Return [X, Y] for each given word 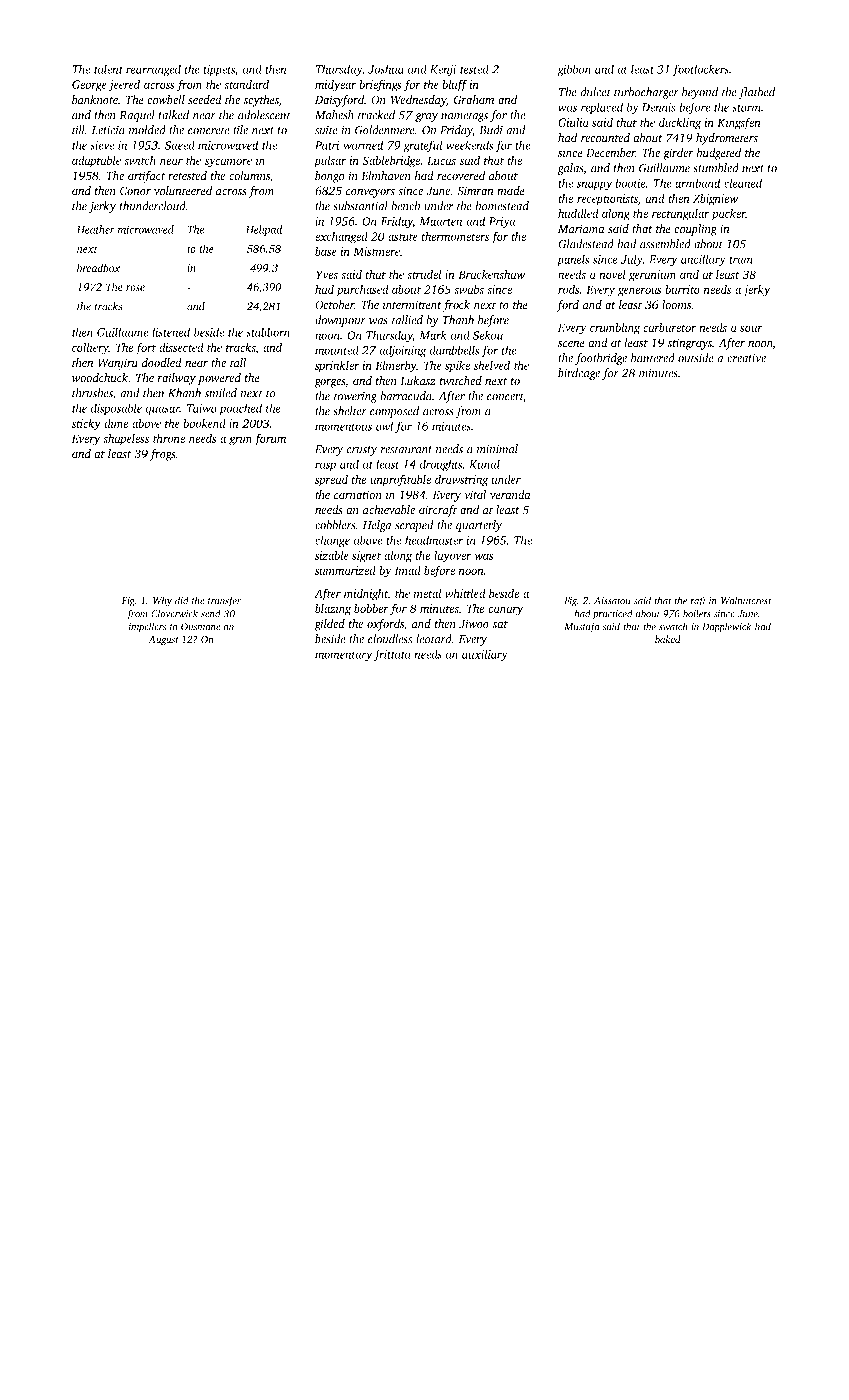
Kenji [443, 70]
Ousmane [200, 627]
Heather [95, 229]
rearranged [153, 70]
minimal [497, 449]
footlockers [700, 70]
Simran [475, 191]
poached [240, 409]
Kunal [484, 464]
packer [728, 214]
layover [452, 556]
